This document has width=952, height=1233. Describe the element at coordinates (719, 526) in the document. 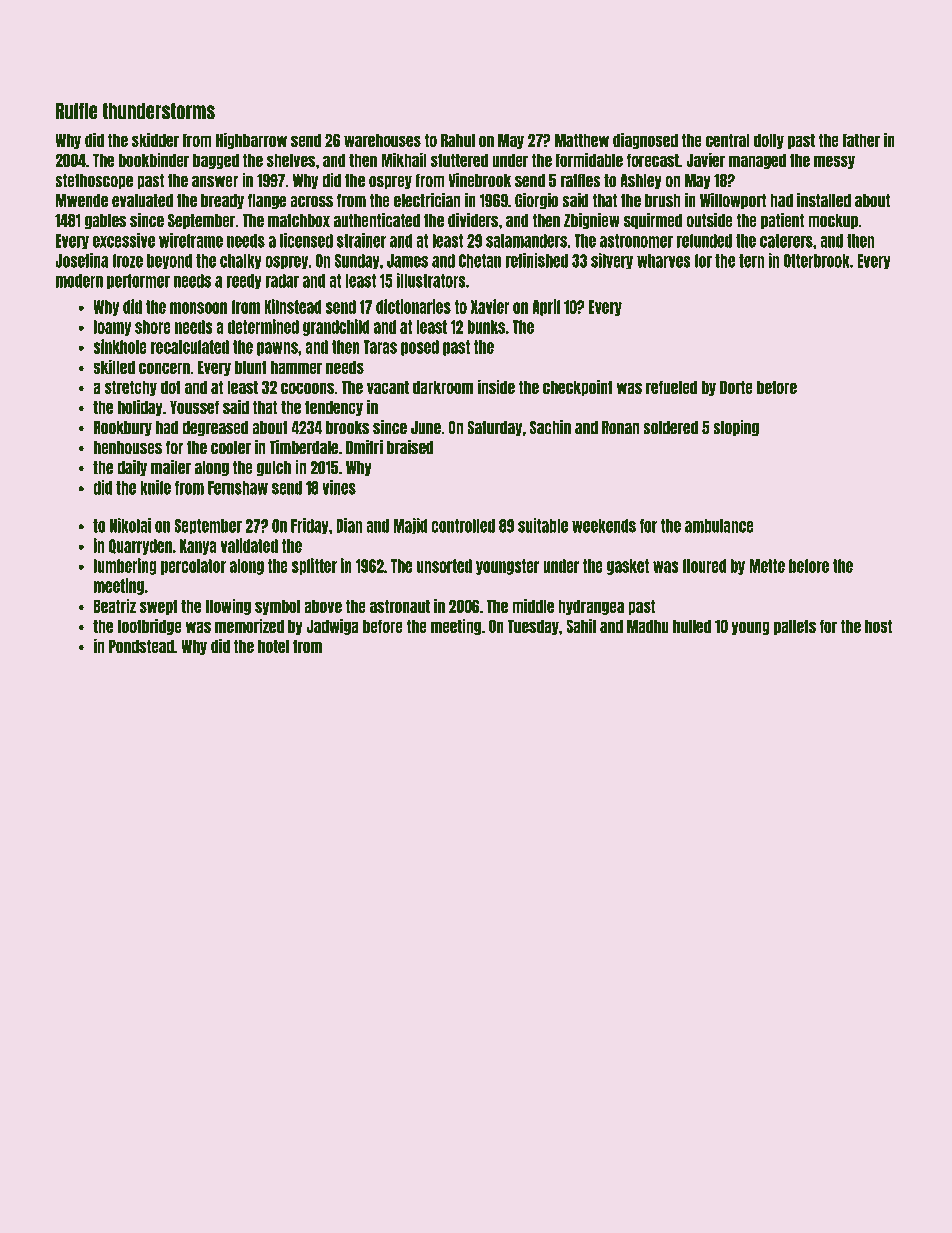

I see `ambulance` at that location.
